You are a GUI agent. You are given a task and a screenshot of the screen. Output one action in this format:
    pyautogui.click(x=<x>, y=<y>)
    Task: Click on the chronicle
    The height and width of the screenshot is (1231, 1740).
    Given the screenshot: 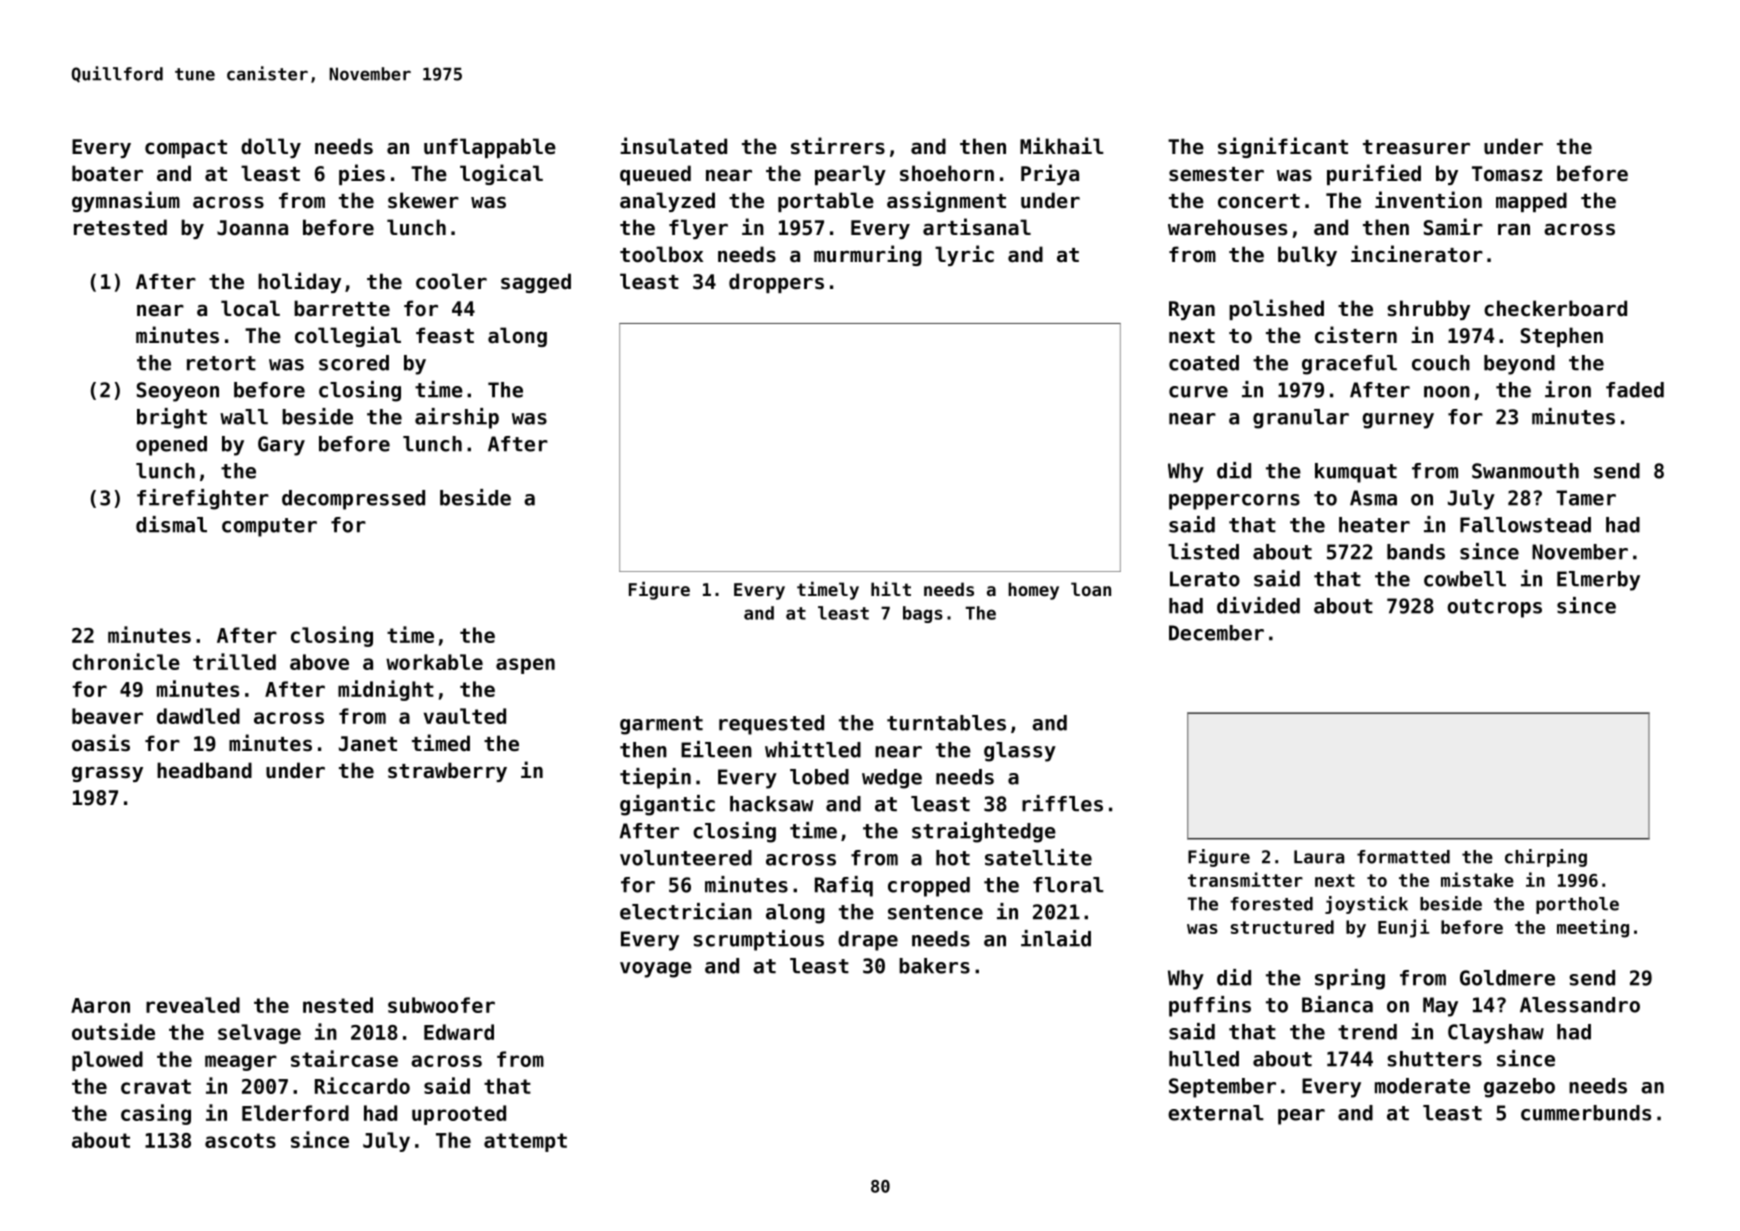 What is the action you would take?
    pyautogui.click(x=126, y=661)
